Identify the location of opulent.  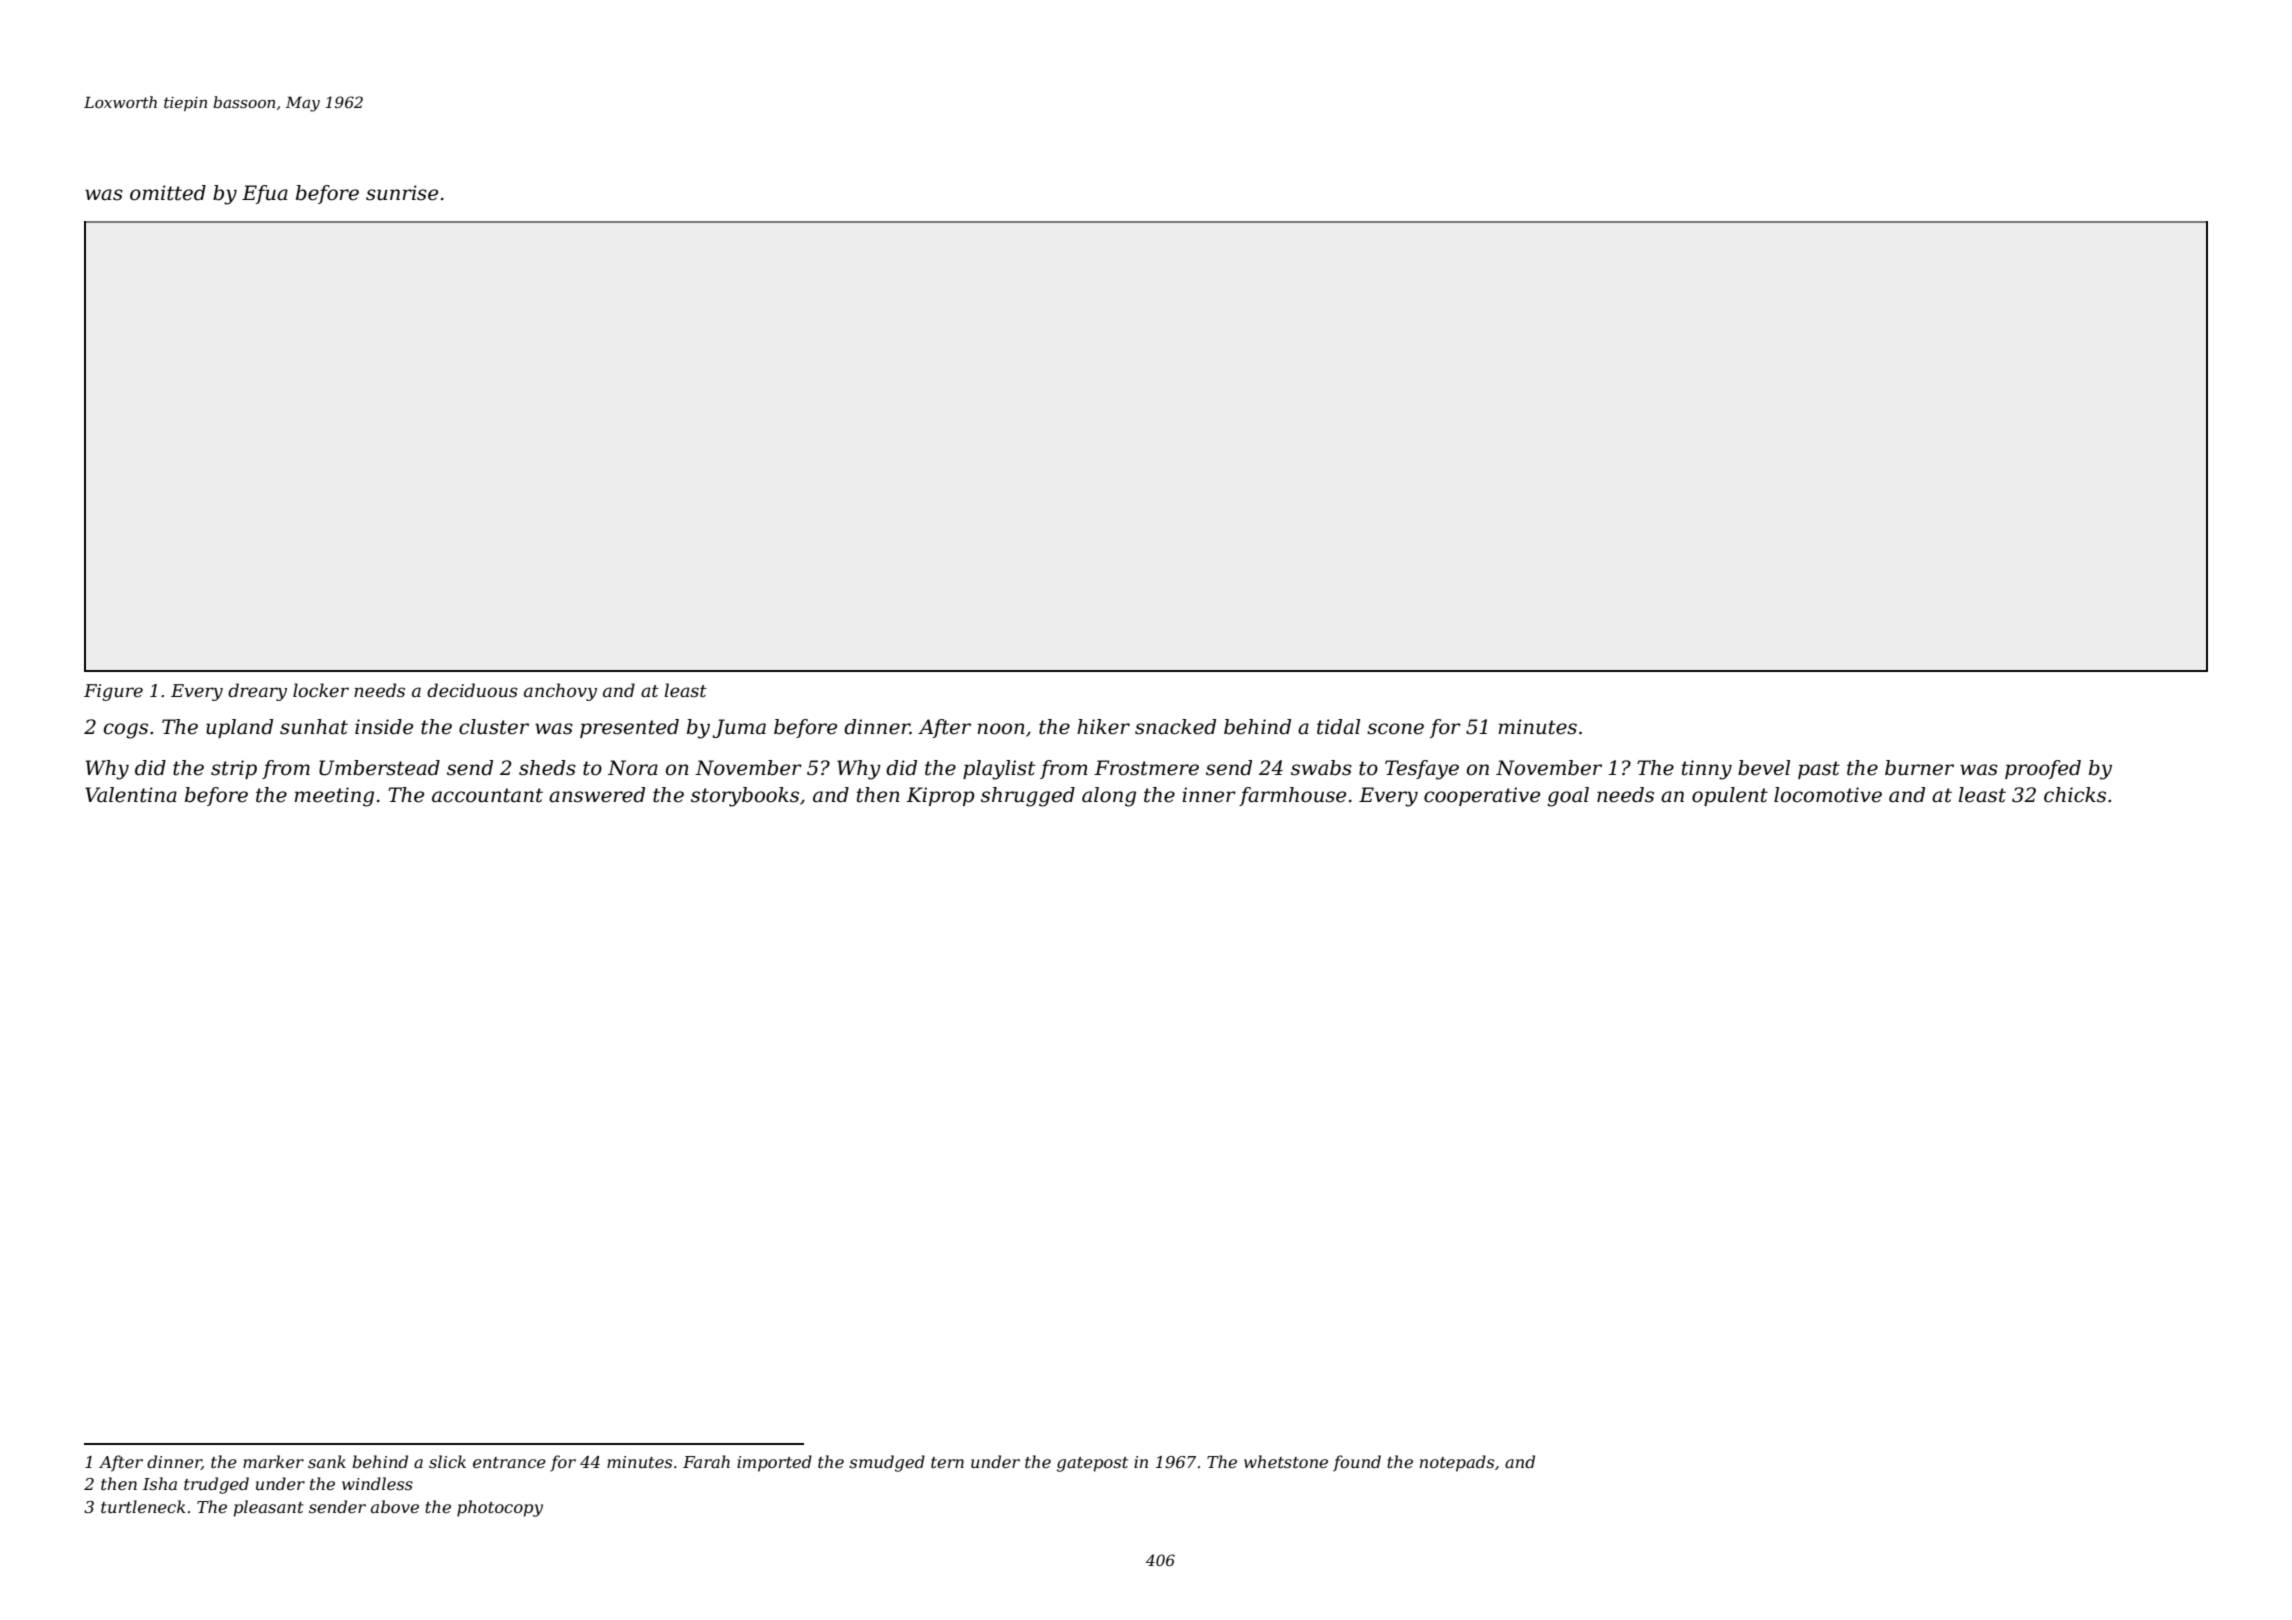
(1730, 796).
